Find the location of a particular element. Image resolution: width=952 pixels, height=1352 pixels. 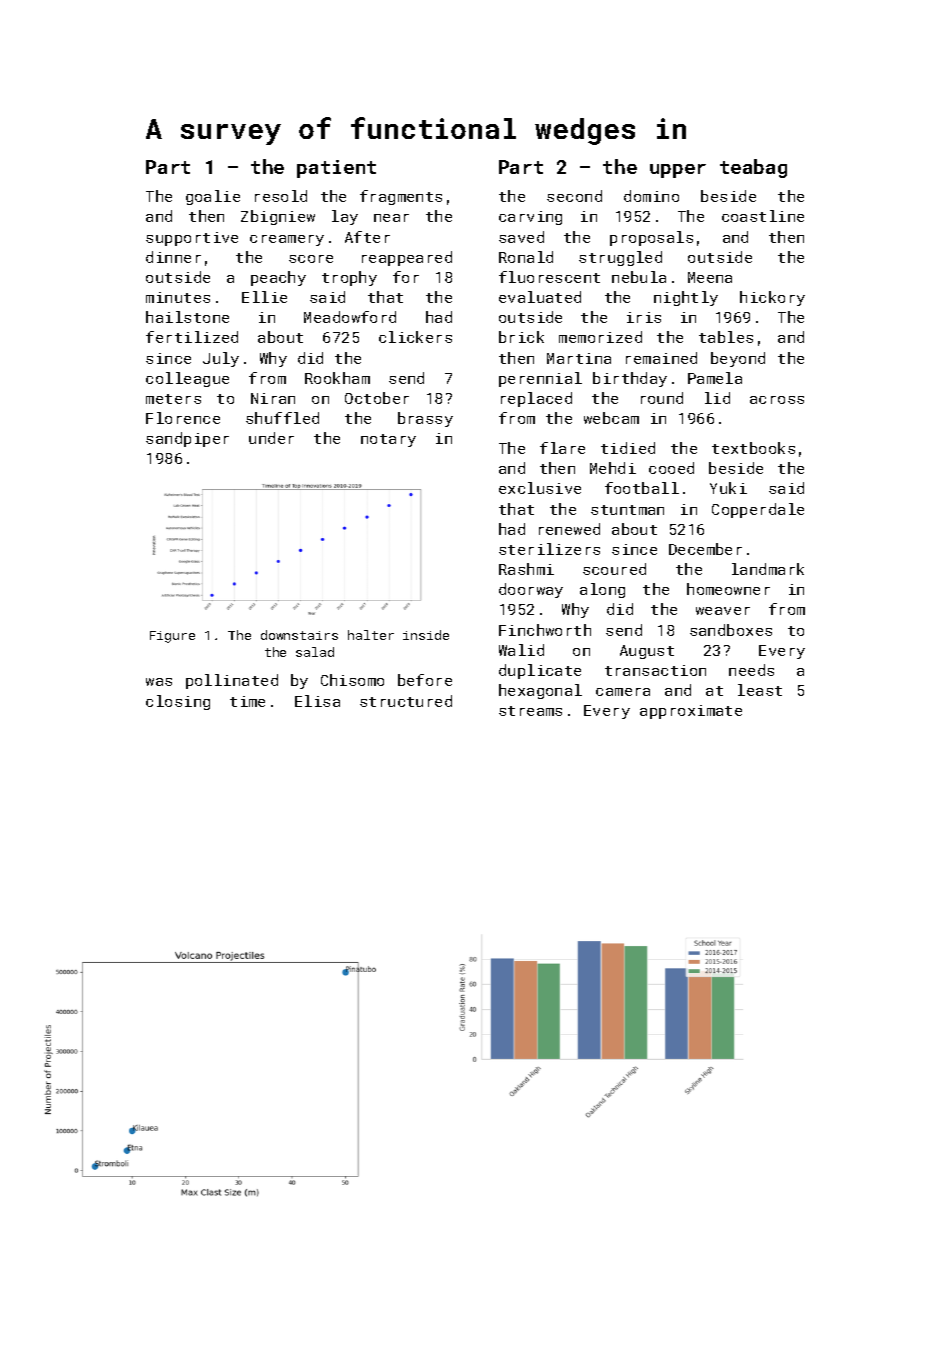

closing is located at coordinates (178, 702).
